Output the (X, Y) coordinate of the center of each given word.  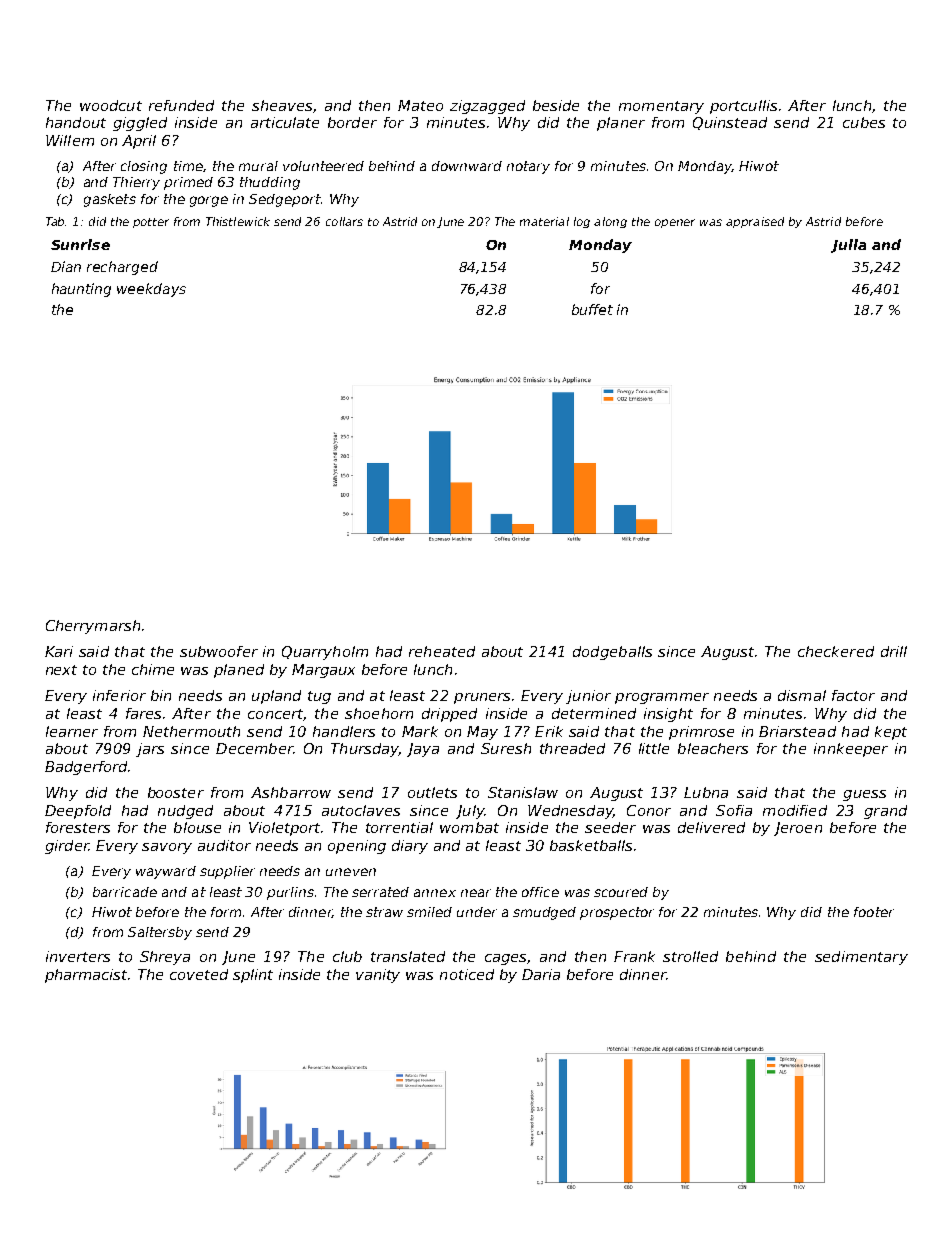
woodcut (111, 105)
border (352, 122)
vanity (378, 976)
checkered (836, 651)
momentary (661, 107)
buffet (592, 309)
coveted (199, 974)
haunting (81, 290)
